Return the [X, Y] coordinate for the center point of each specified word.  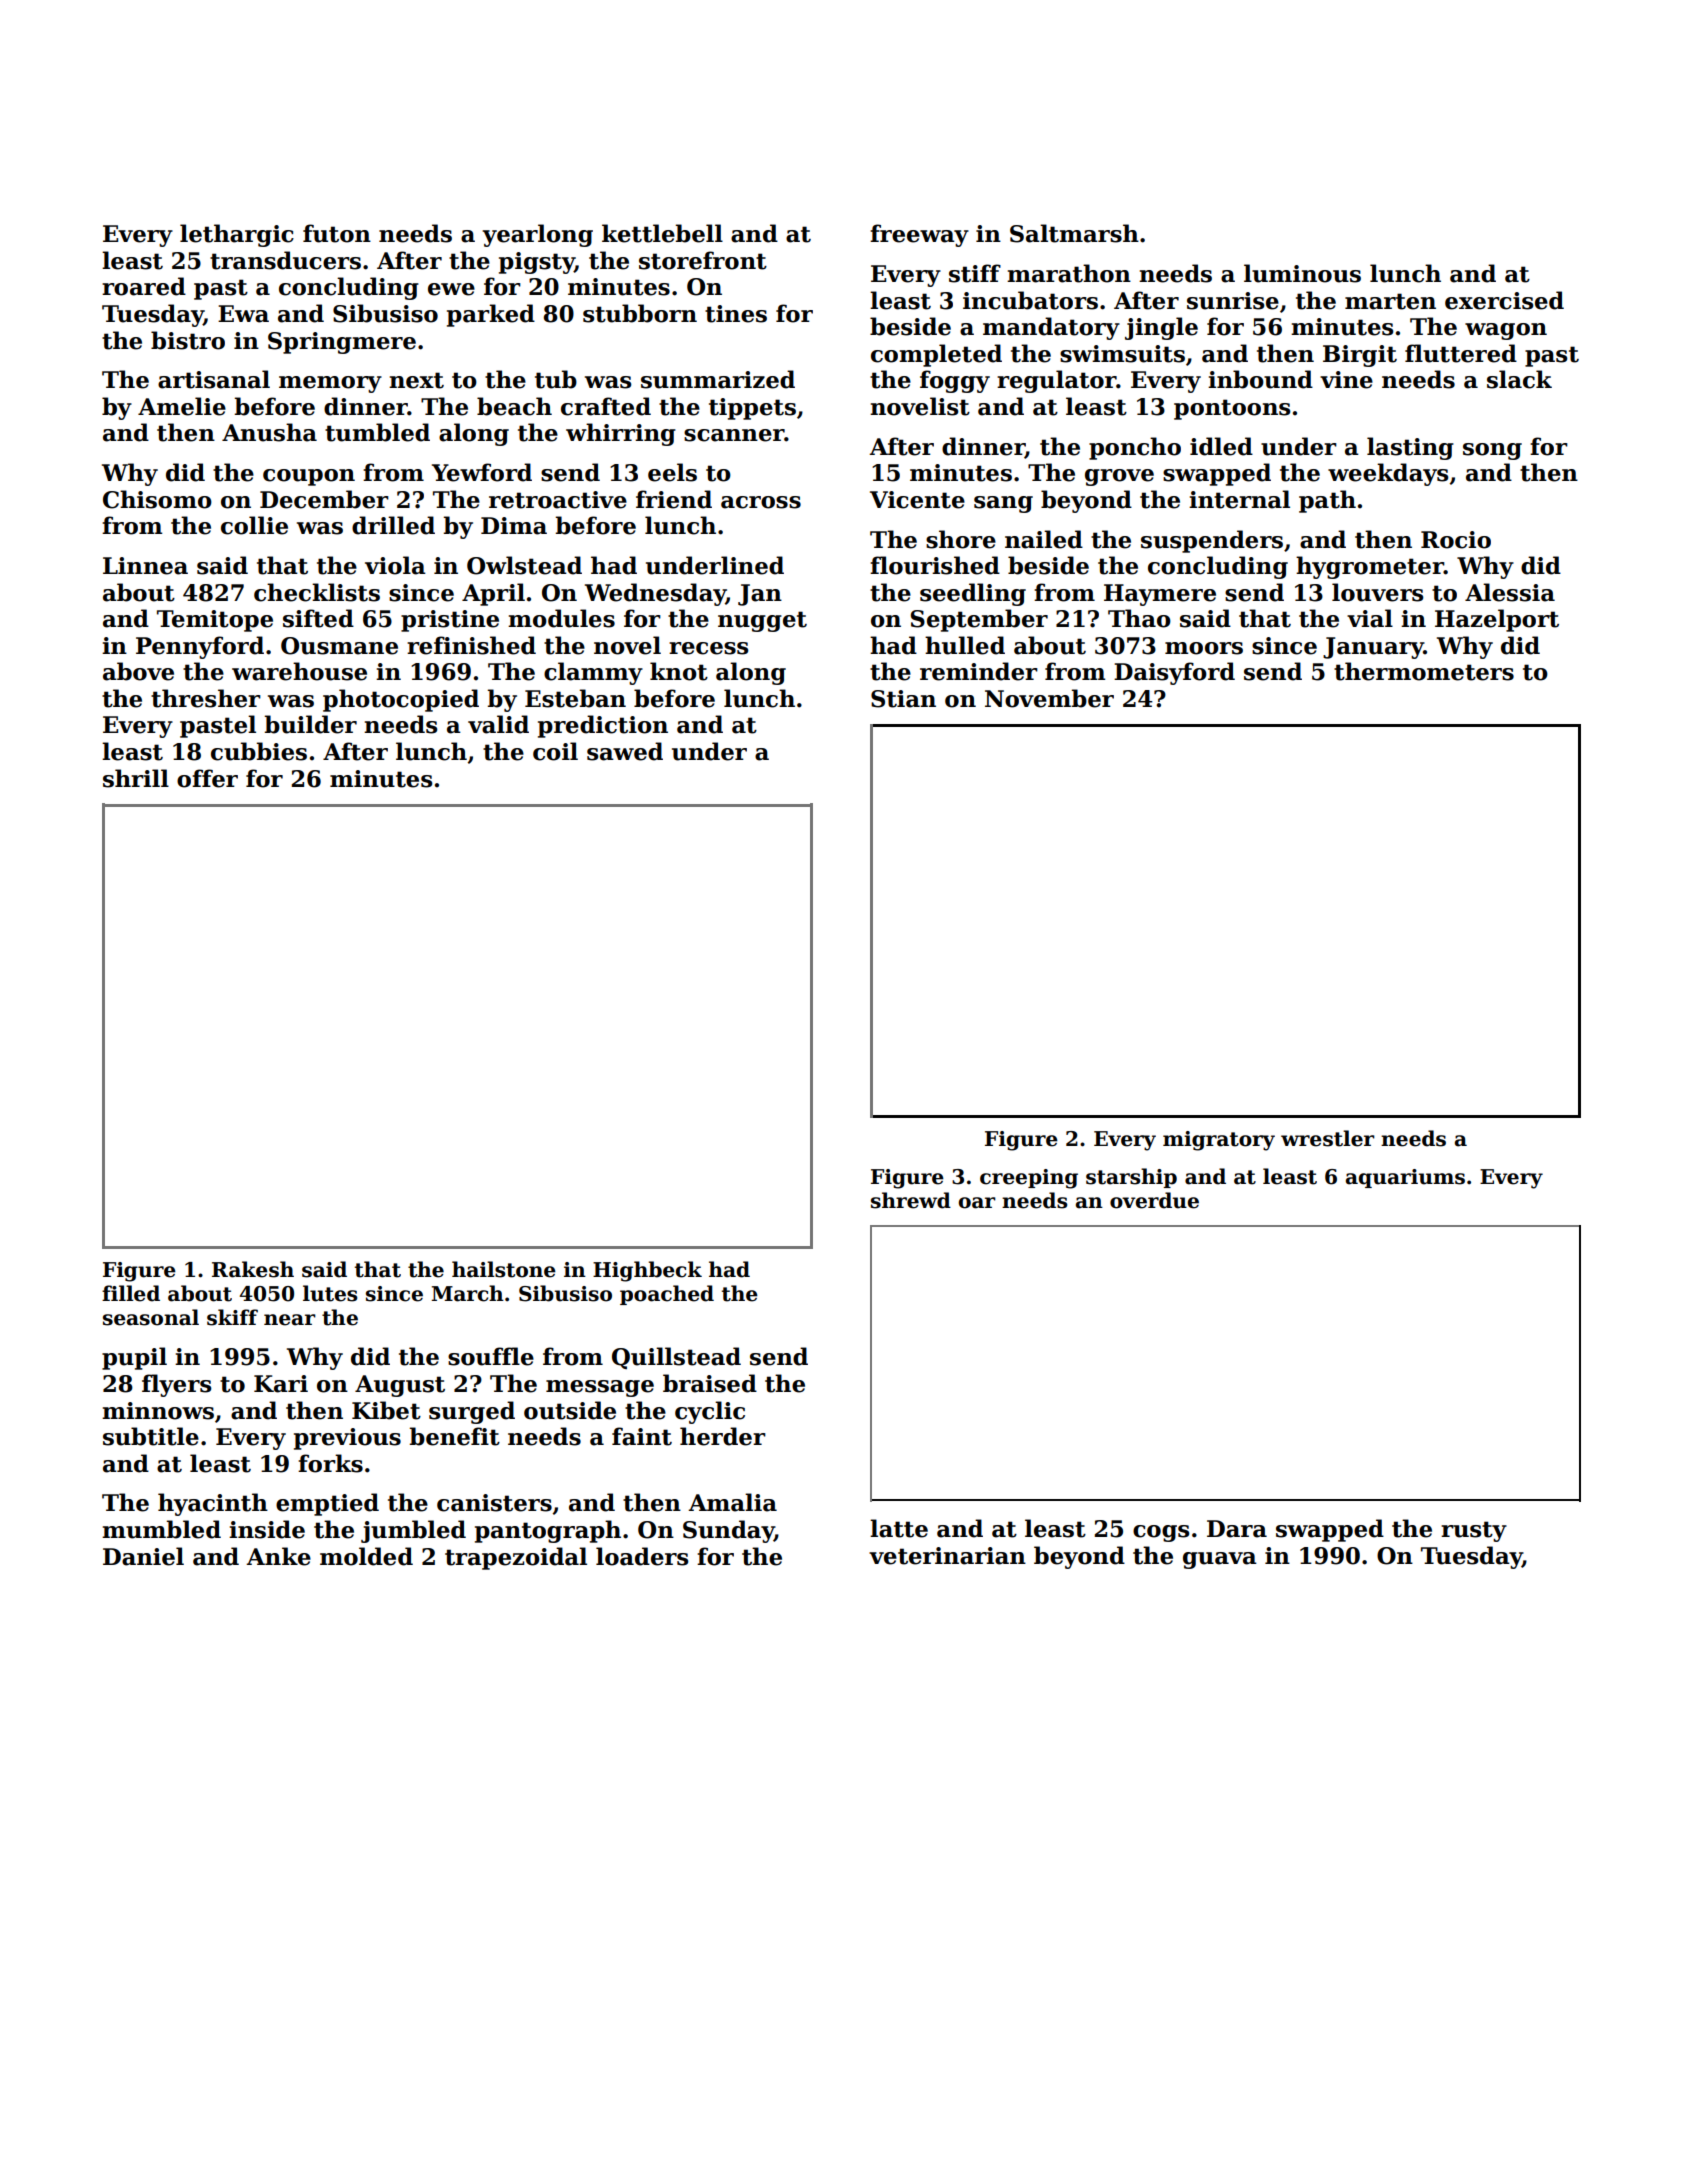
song [1492, 451]
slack [1519, 379]
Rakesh [253, 1269]
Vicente [917, 500]
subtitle [151, 1436]
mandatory [1051, 328]
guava [1220, 1560]
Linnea [145, 566]
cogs [1161, 1533]
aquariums [1405, 1178]
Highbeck [647, 1271]
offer [207, 778]
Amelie [182, 406]
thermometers [1424, 671]
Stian [903, 699]
